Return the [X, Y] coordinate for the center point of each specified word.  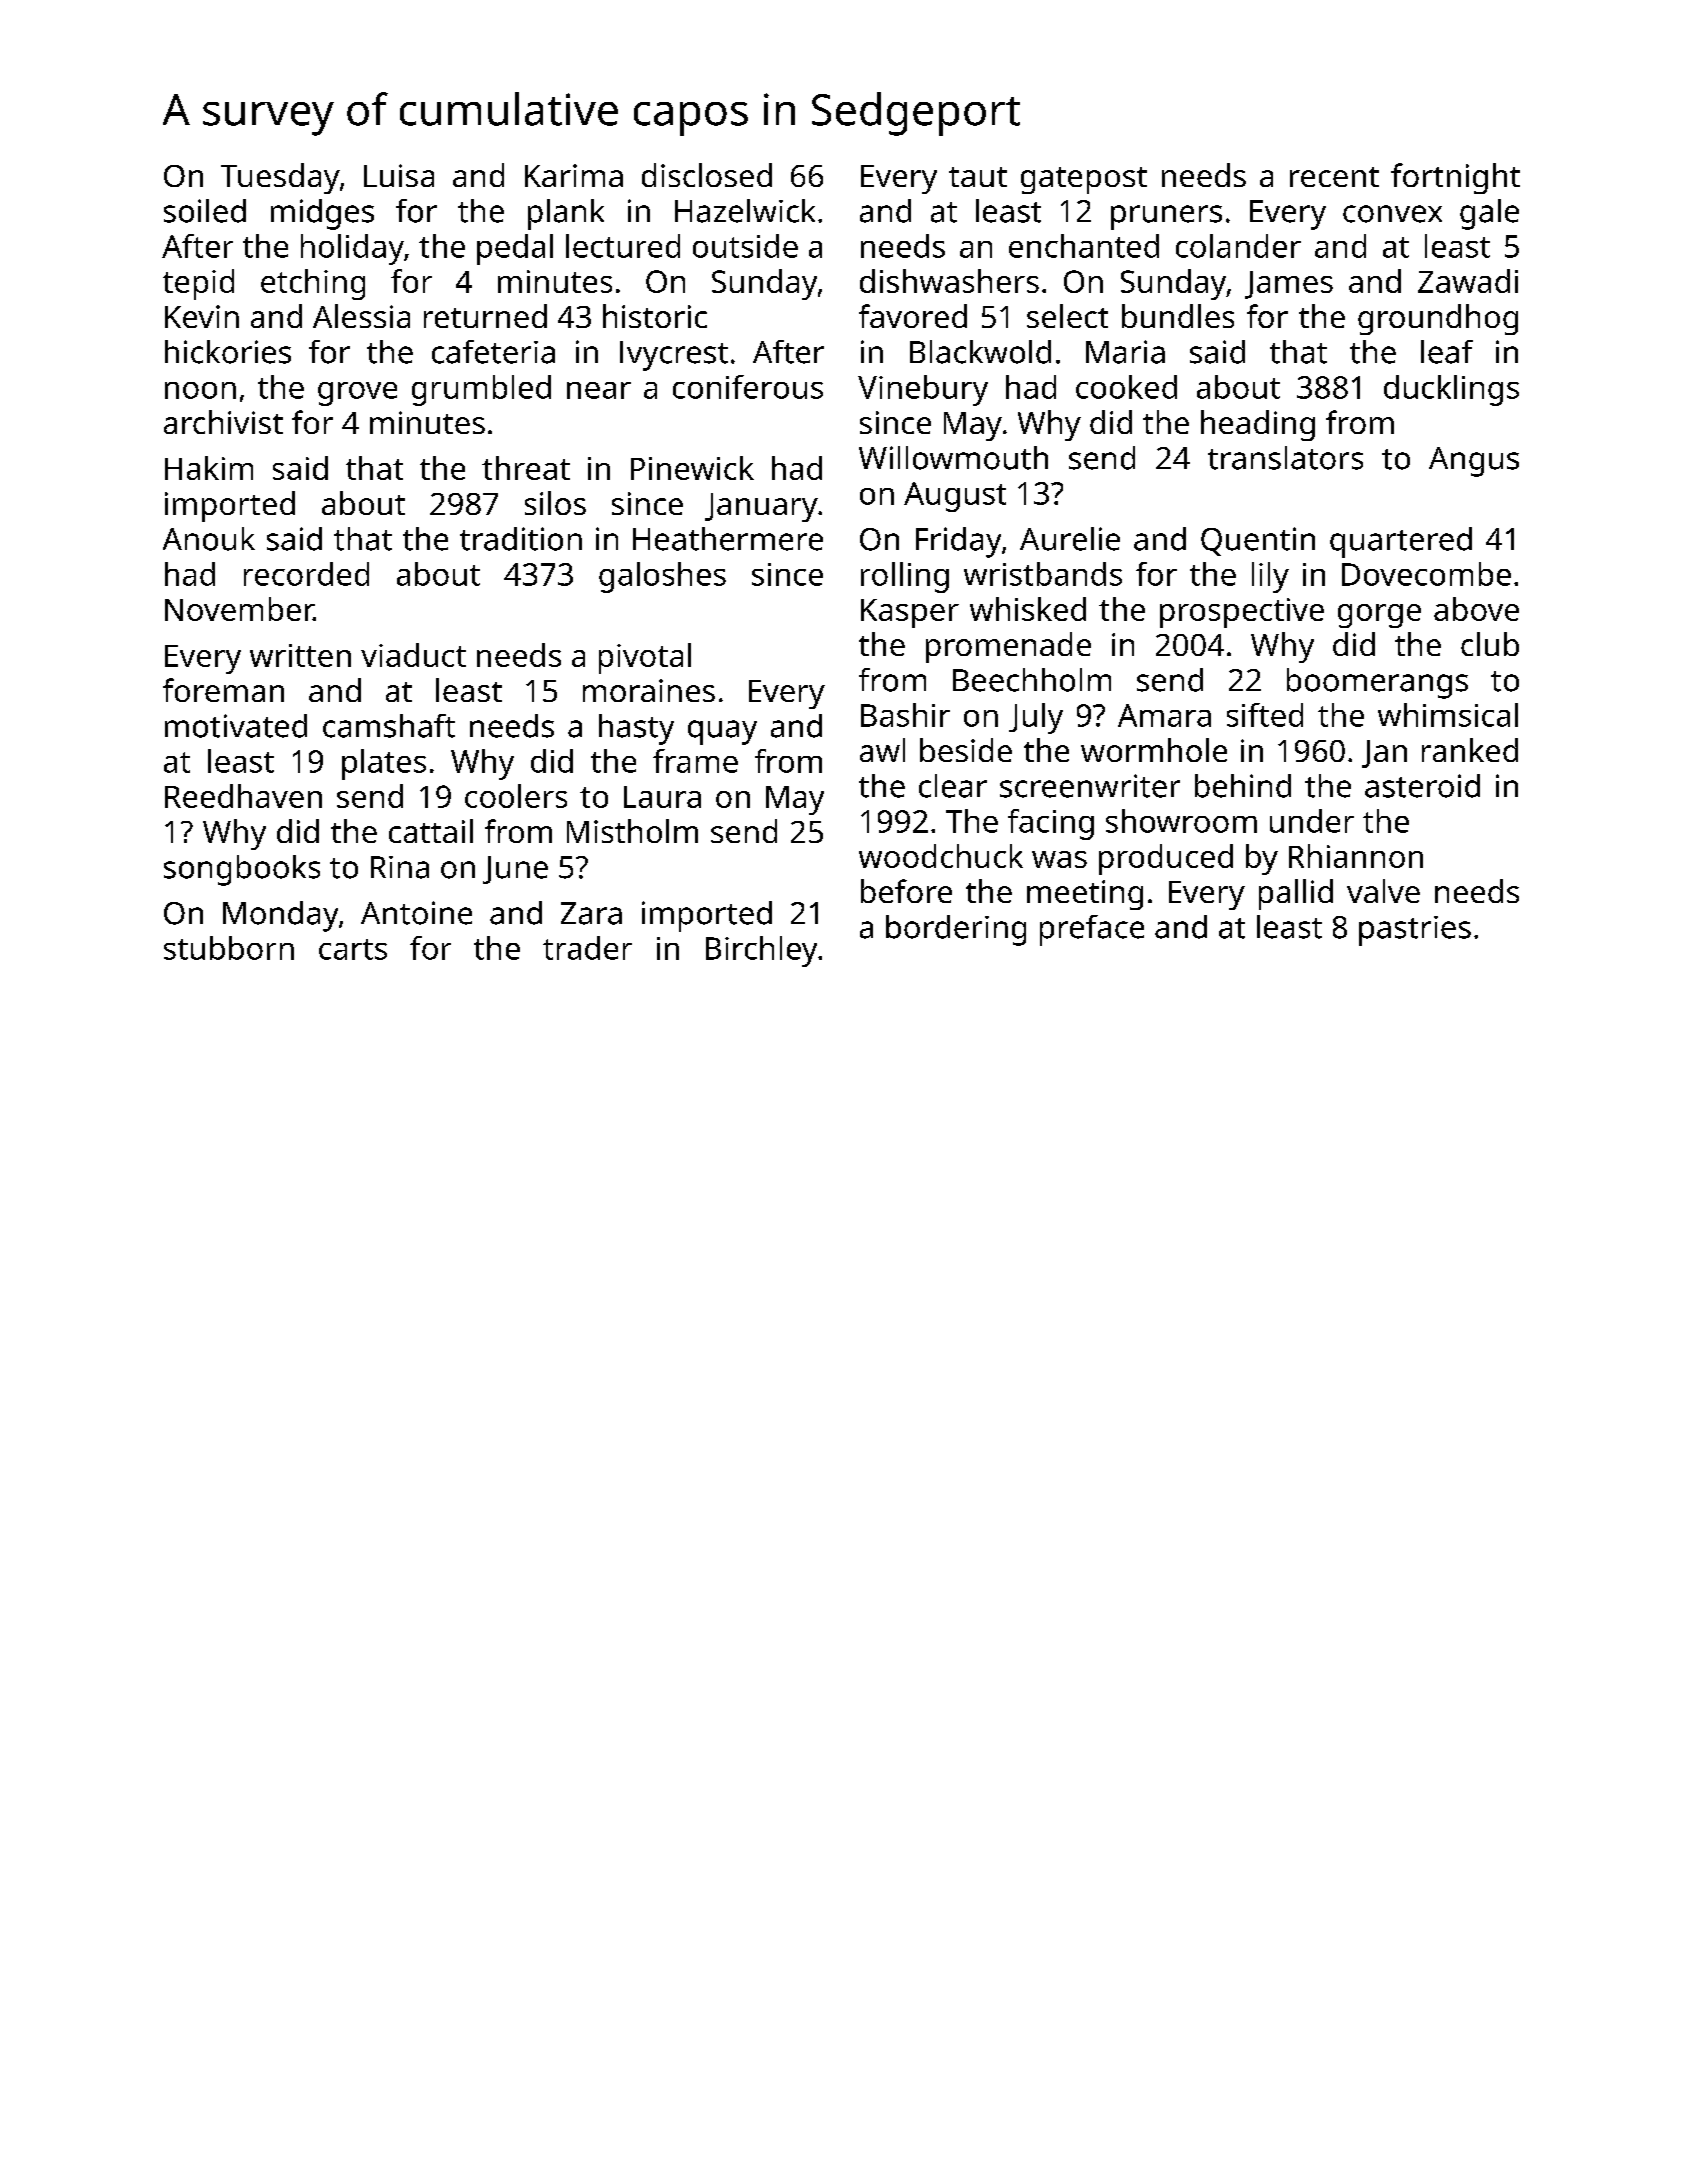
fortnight [1455, 178]
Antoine [416, 913]
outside [745, 246]
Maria [1125, 352]
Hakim [209, 468]
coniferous [748, 387]
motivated [236, 726]
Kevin [202, 316]
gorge [1379, 616]
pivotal [645, 658]
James [1289, 285]
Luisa [399, 175]
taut [978, 177]
